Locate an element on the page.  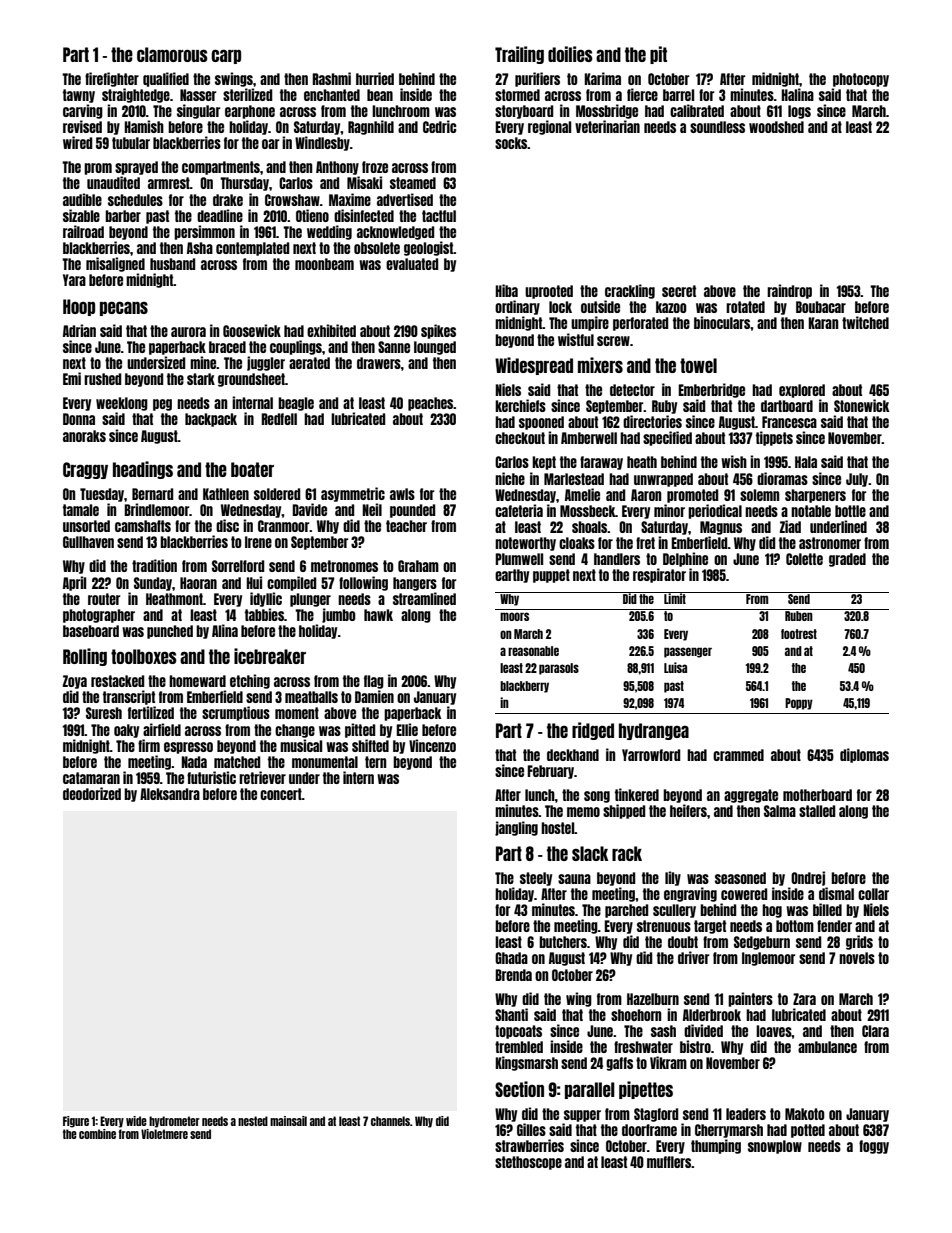
Colette is located at coordinates (804, 559).
